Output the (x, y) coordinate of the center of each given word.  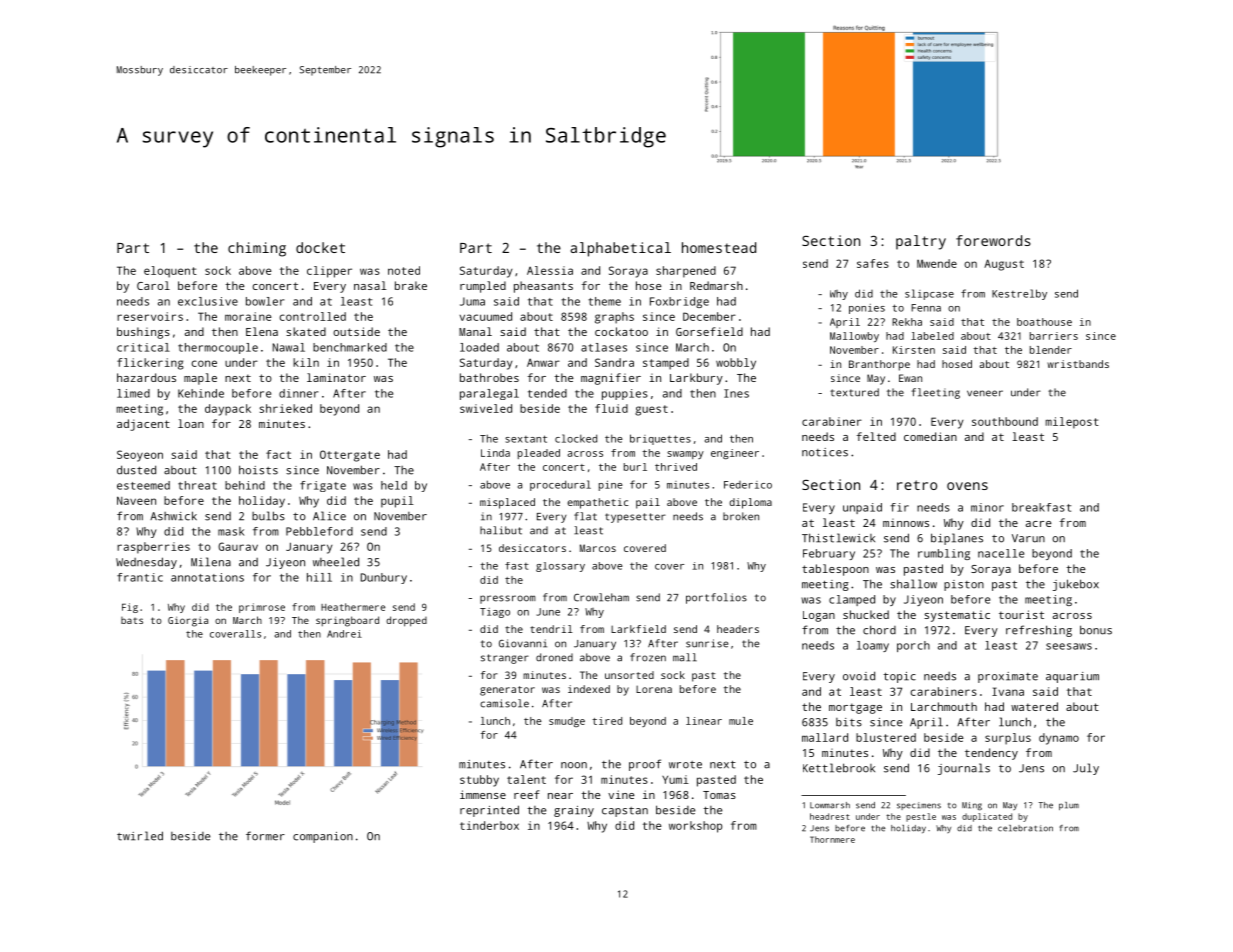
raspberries (153, 548)
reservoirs (150, 316)
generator (507, 691)
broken (741, 516)
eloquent (170, 272)
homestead (719, 247)
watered (1034, 706)
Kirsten (914, 350)
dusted (136, 470)
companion (323, 837)
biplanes (957, 539)
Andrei (344, 634)
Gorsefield (709, 331)
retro (917, 485)
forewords (993, 240)
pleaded (539, 454)
